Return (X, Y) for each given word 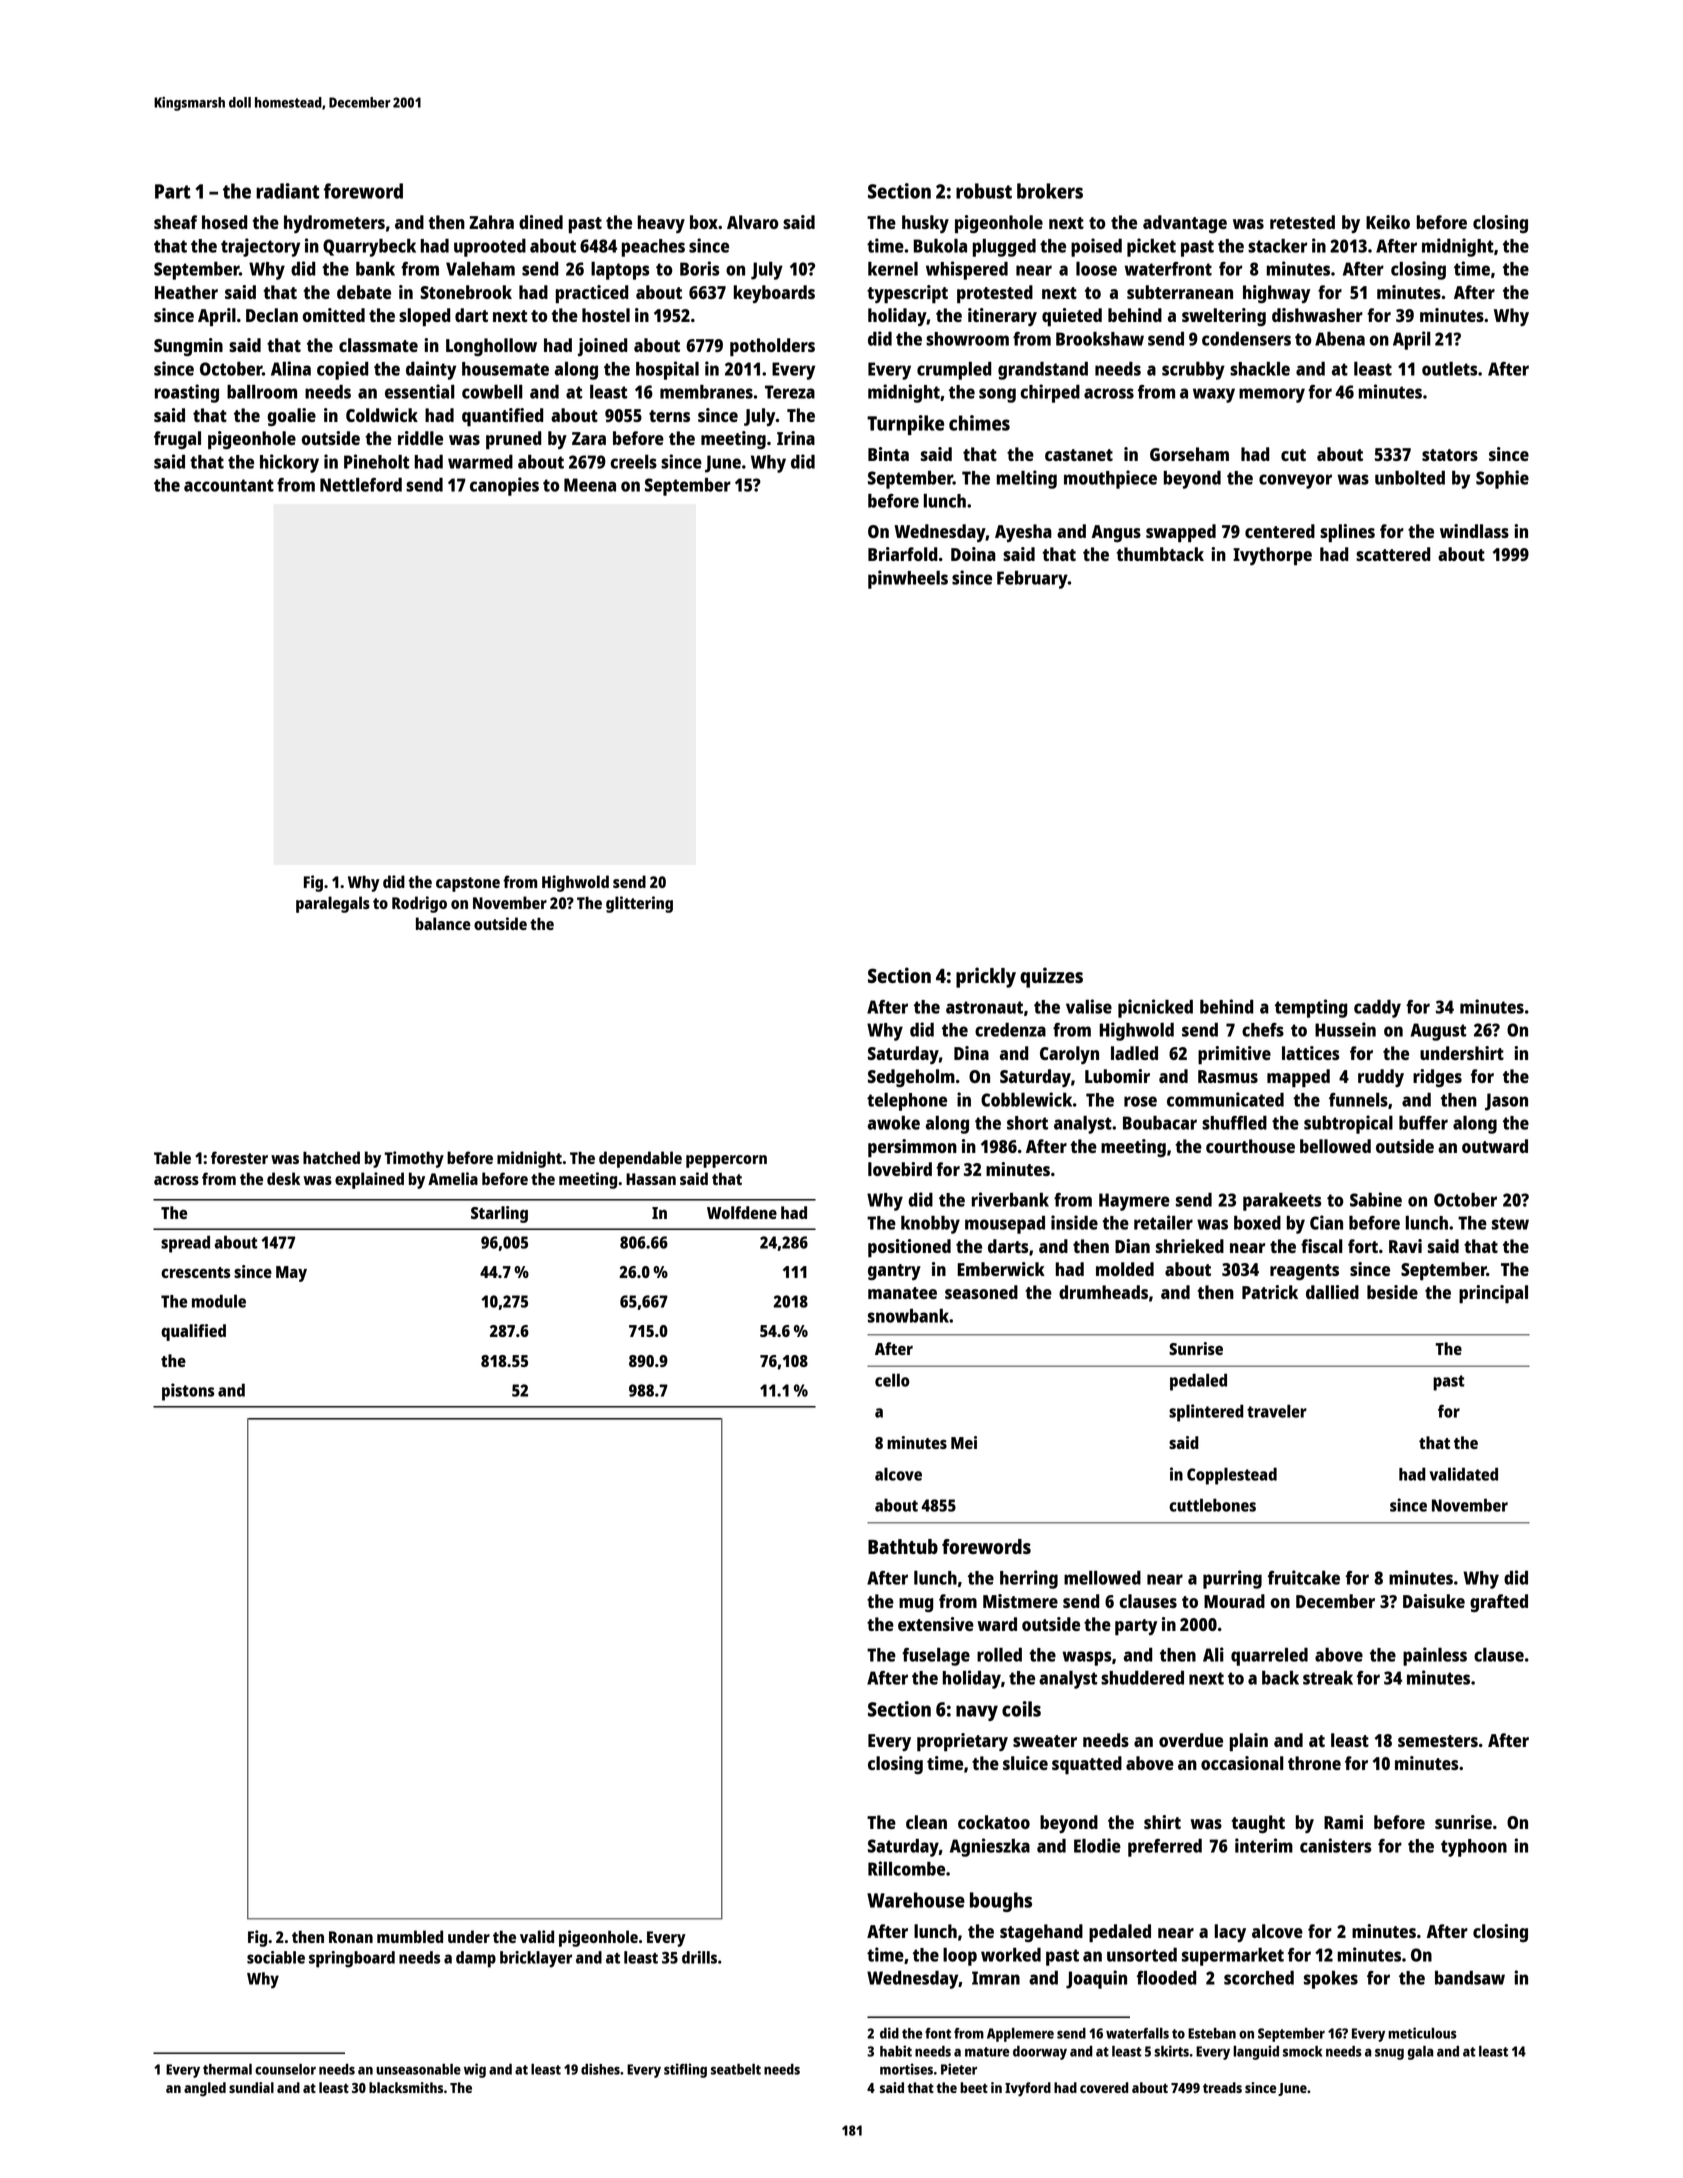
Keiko (1388, 222)
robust (984, 191)
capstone (468, 884)
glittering (639, 904)
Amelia (453, 1178)
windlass (1474, 531)
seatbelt (736, 2069)
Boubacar (1160, 1123)
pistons (188, 1392)
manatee (902, 1293)
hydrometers (334, 224)
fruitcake (1304, 1577)
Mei (964, 1442)
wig (475, 2070)
